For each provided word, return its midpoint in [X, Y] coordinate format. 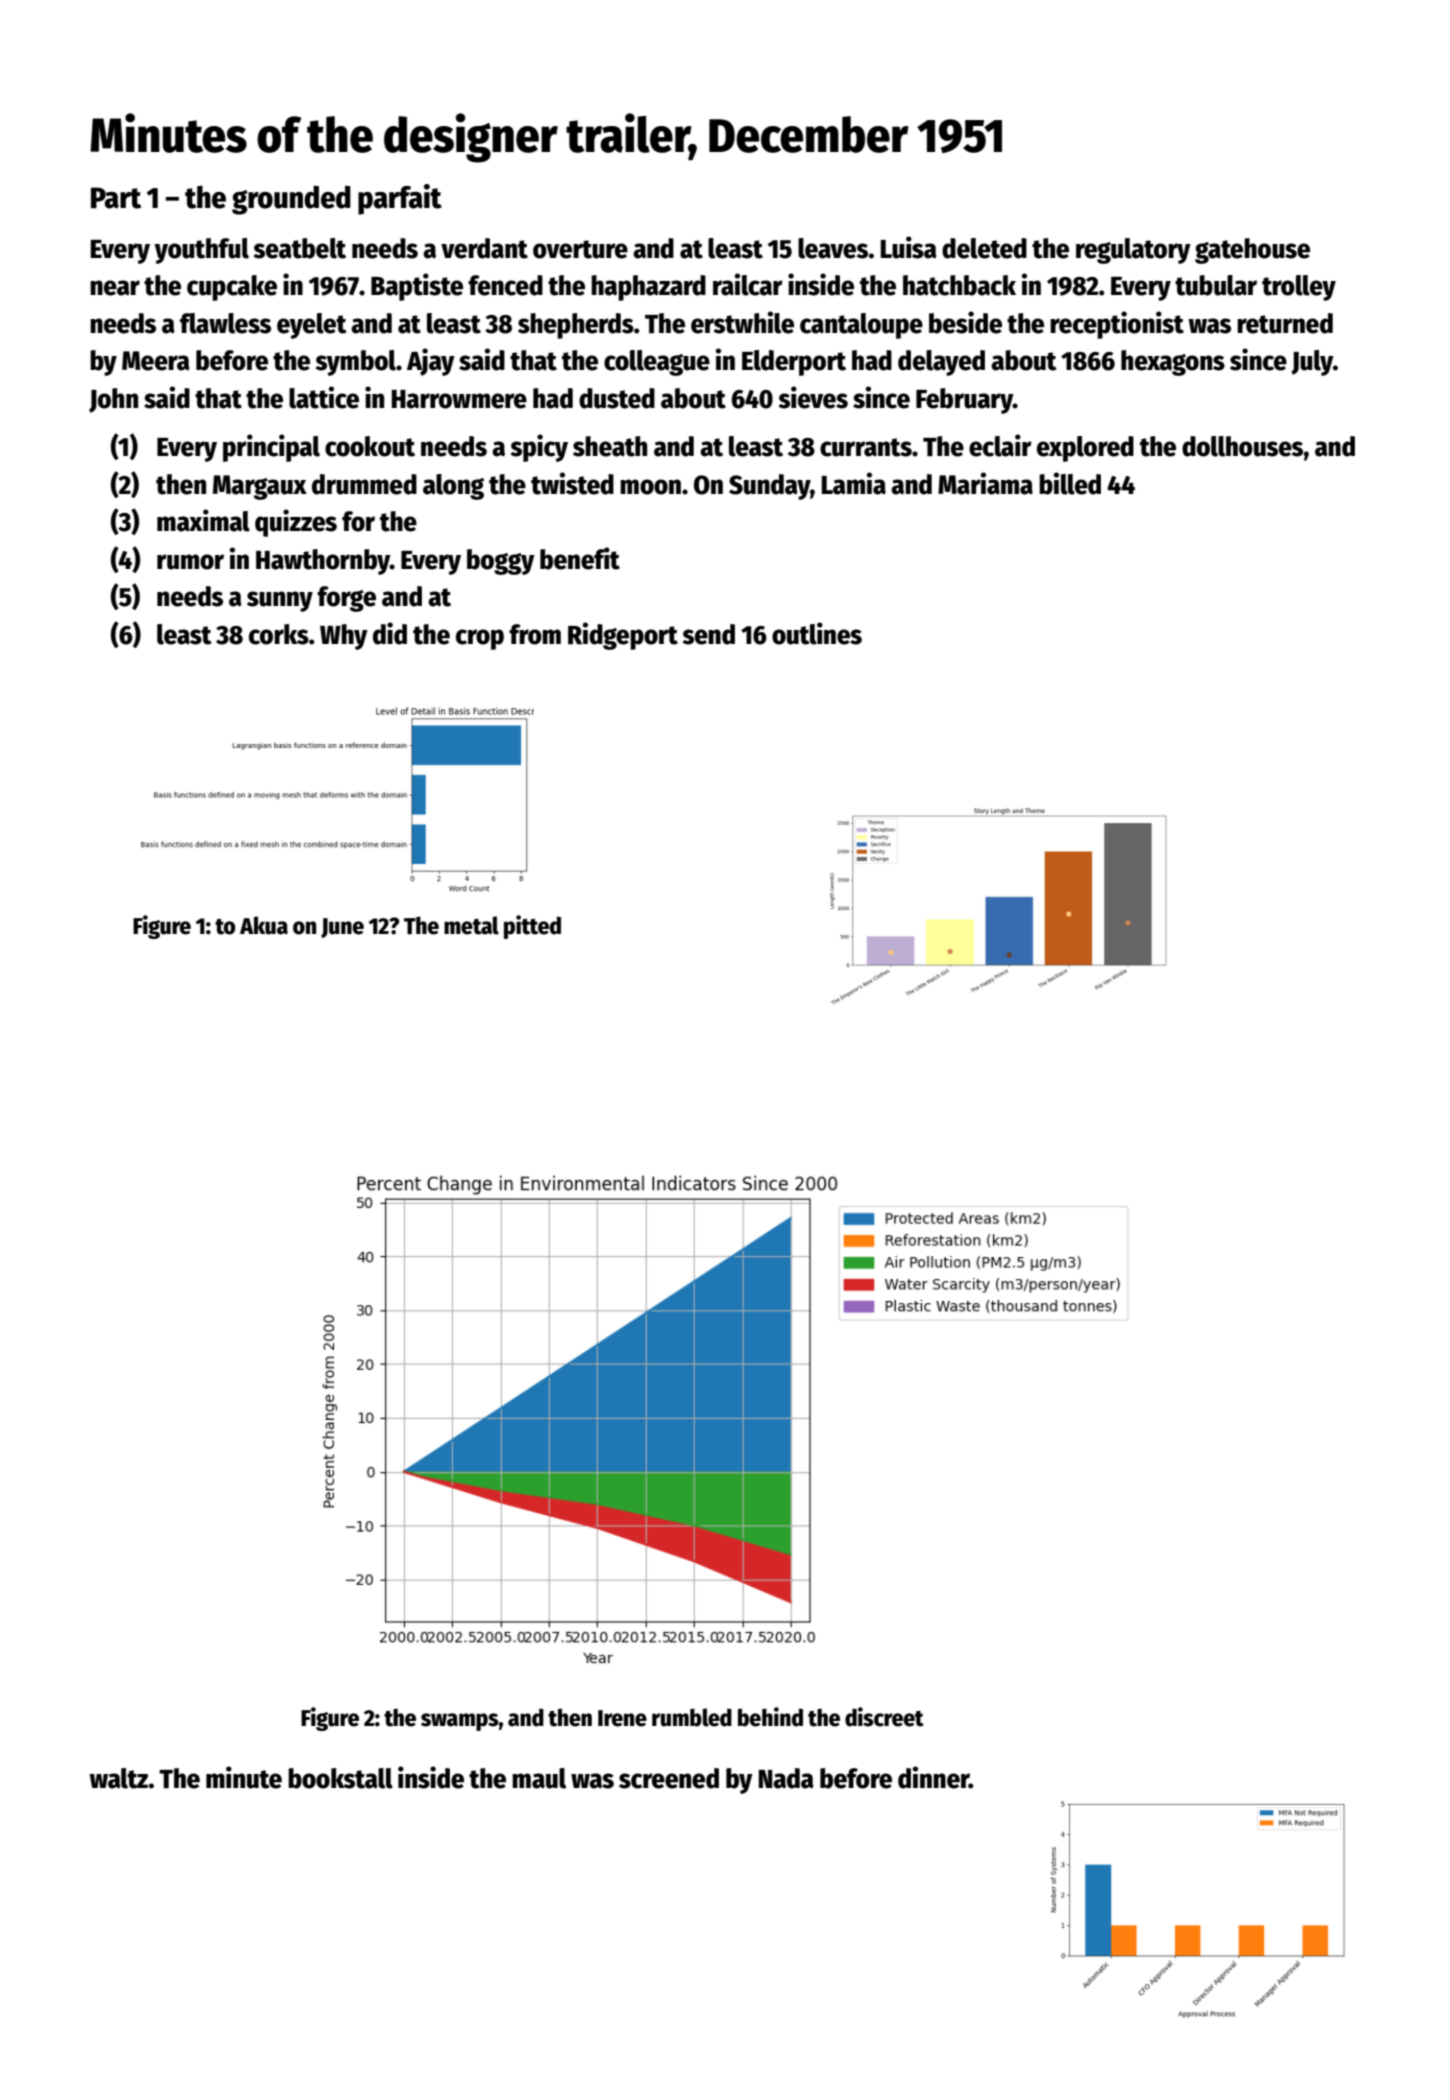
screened [669, 1778]
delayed [941, 363]
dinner [933, 1777]
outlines [817, 633]
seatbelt [300, 248]
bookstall [340, 1778]
